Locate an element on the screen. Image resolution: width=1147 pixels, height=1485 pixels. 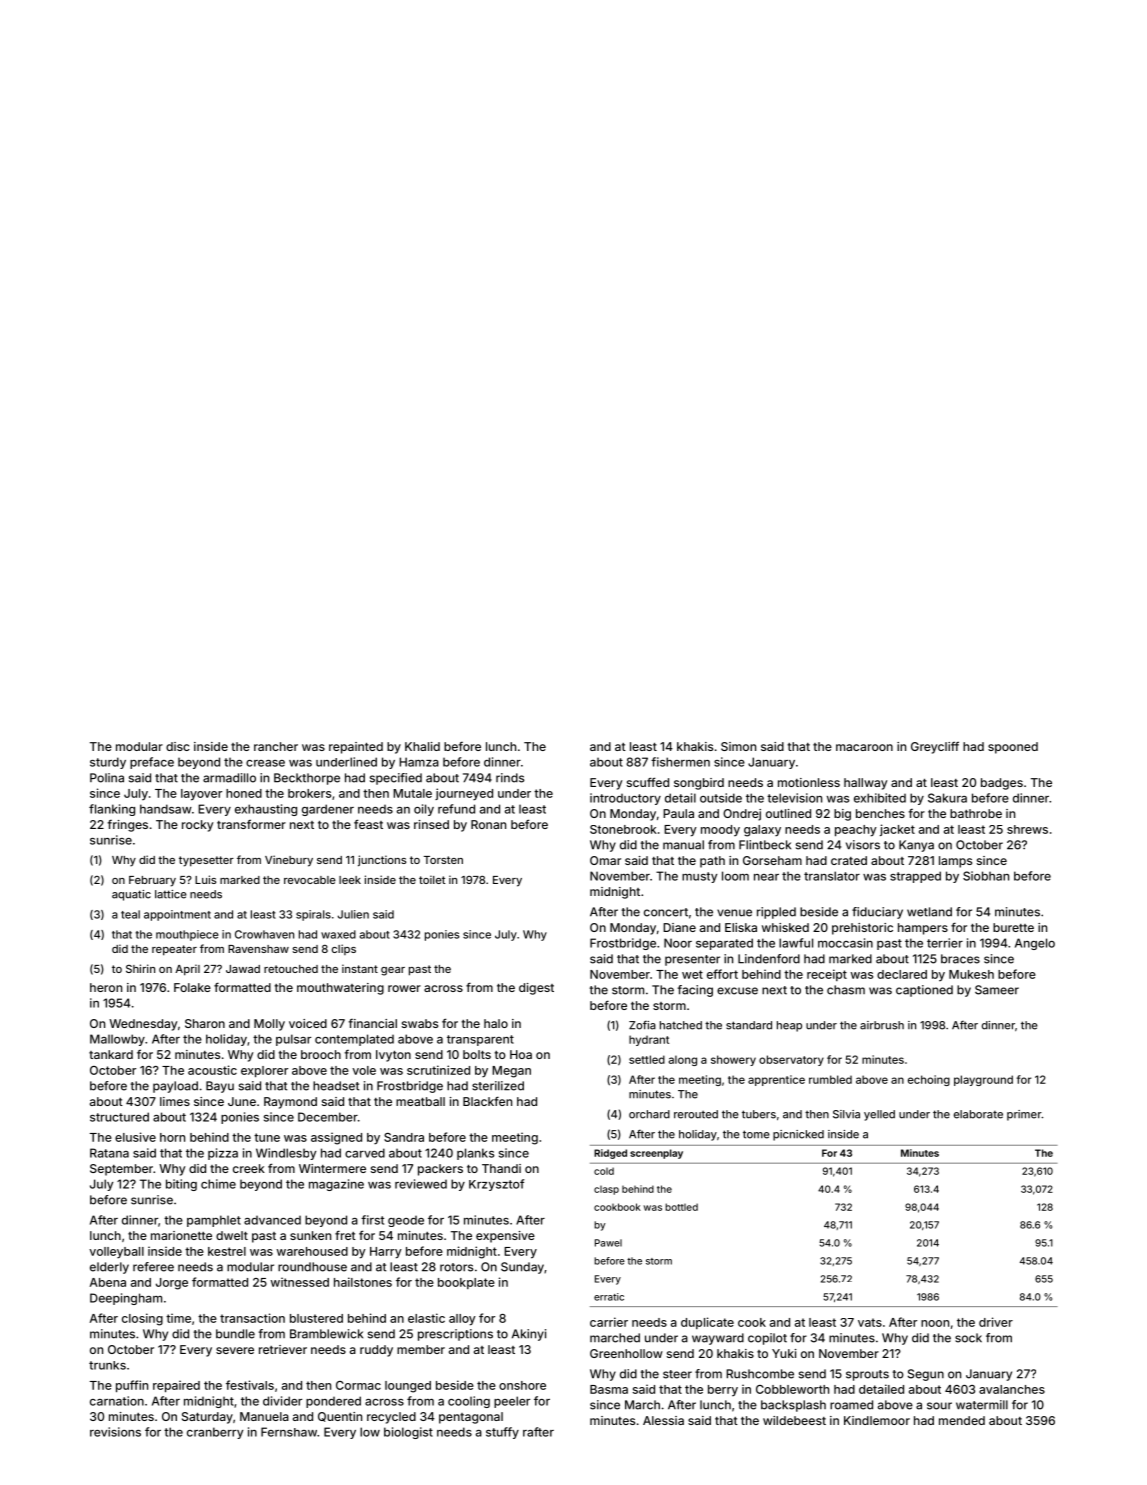
concert is located at coordinates (666, 912).
